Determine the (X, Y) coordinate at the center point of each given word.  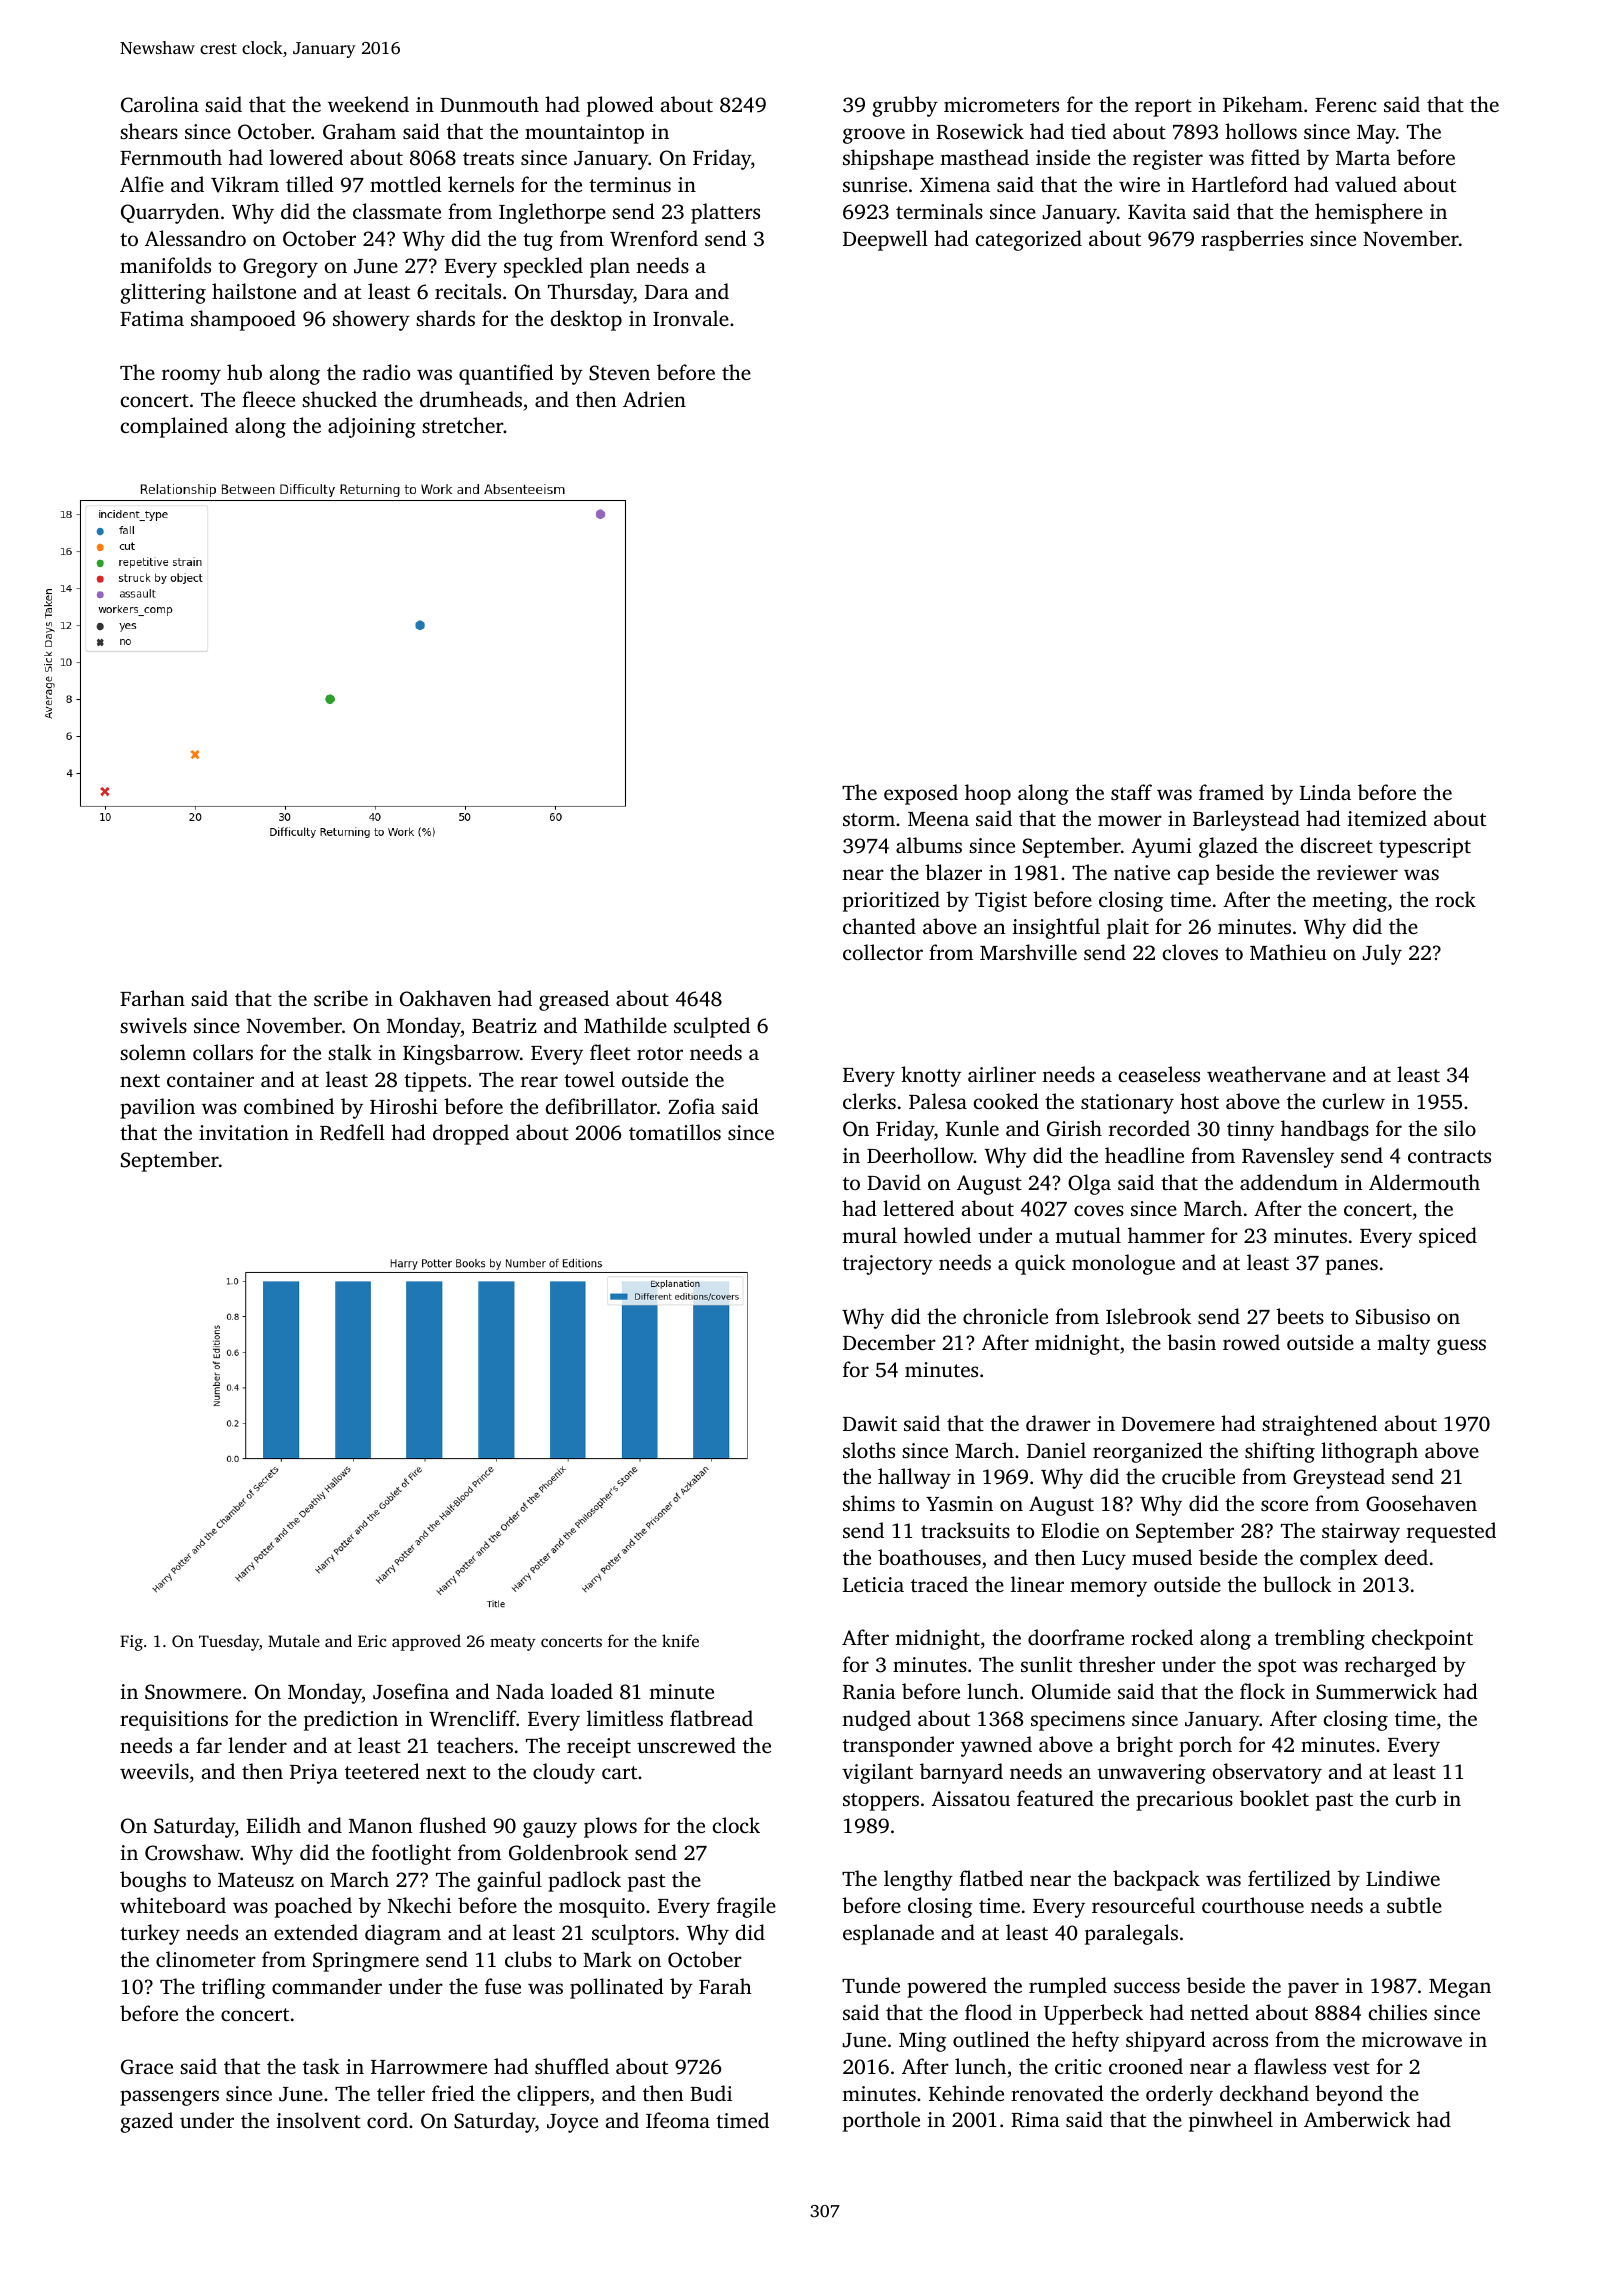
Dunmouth (489, 104)
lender (257, 1745)
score (1284, 1505)
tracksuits (965, 1530)
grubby (905, 106)
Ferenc (1346, 105)
